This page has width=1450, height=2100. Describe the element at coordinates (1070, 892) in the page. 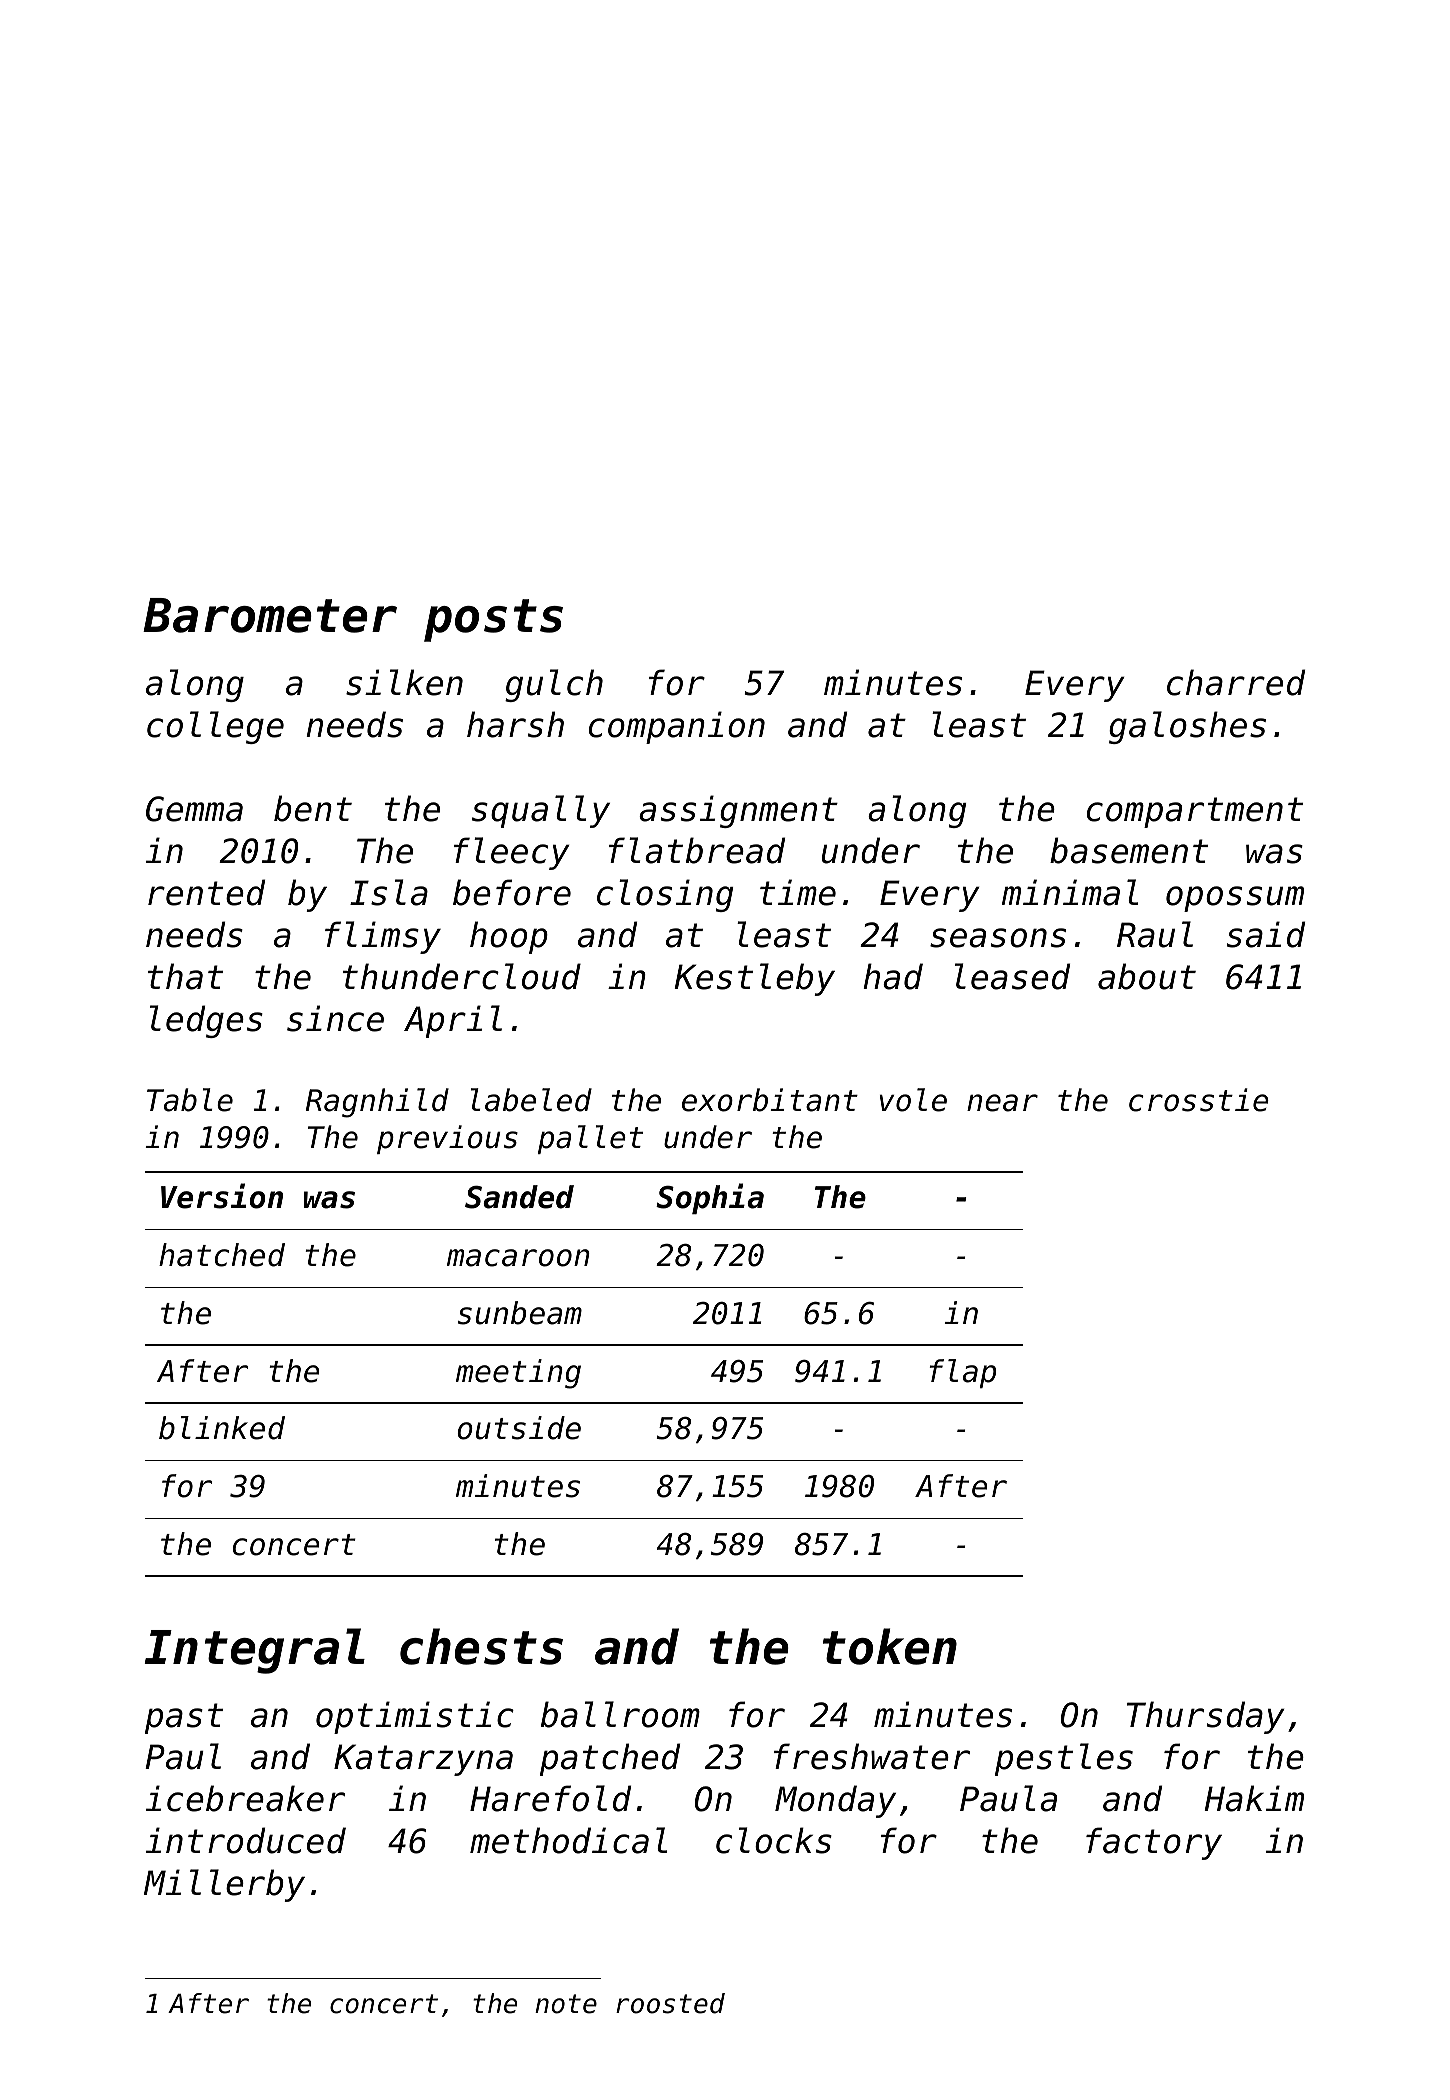

I see `minimal` at that location.
